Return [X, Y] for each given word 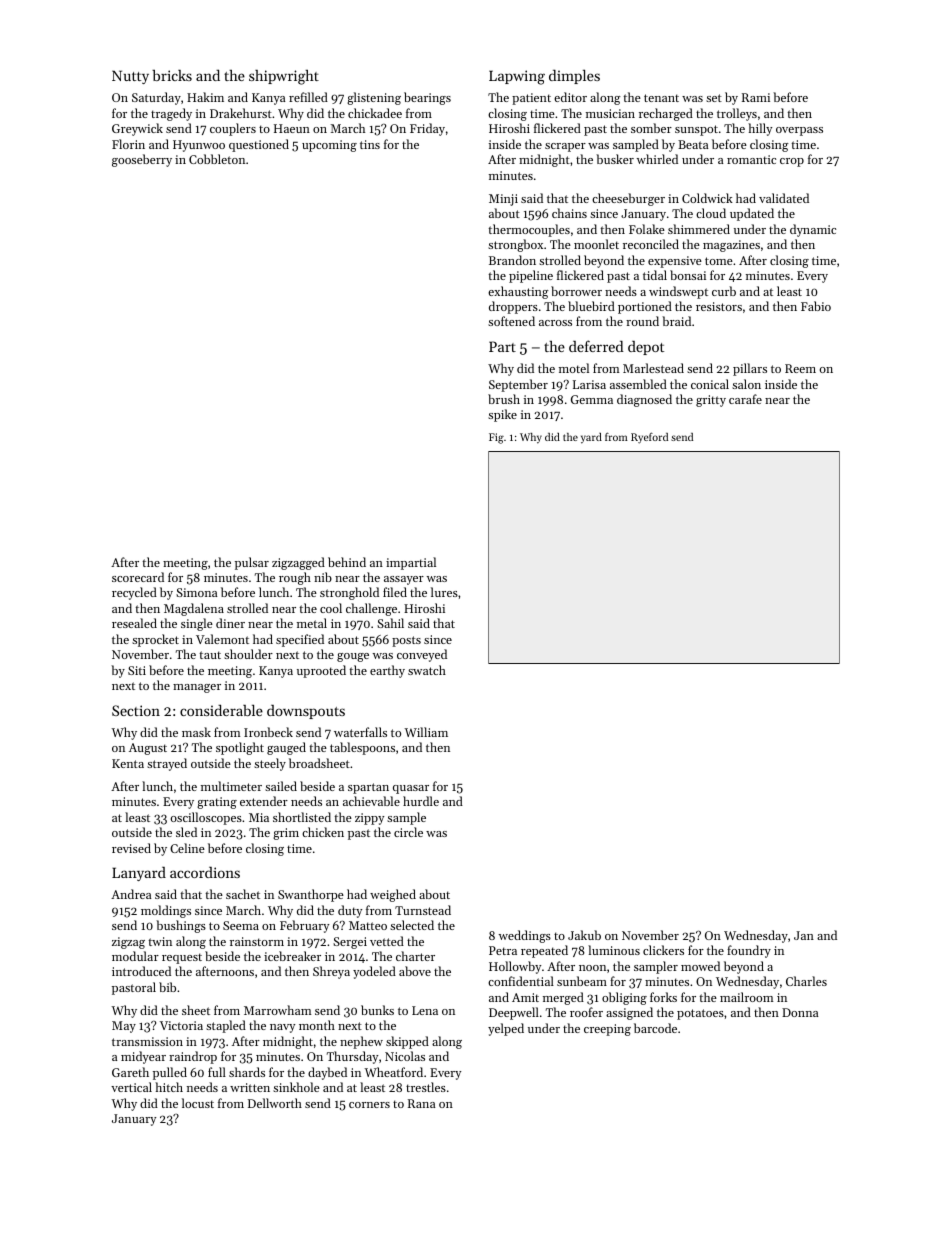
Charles [806, 981]
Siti [137, 670]
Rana [421, 1103]
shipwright [284, 77]
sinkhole [296, 1087]
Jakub [584, 935]
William [426, 732]
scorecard [138, 577]
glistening [374, 98]
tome [719, 261]
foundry [749, 951]
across [555, 323]
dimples [574, 76]
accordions [205, 872]
